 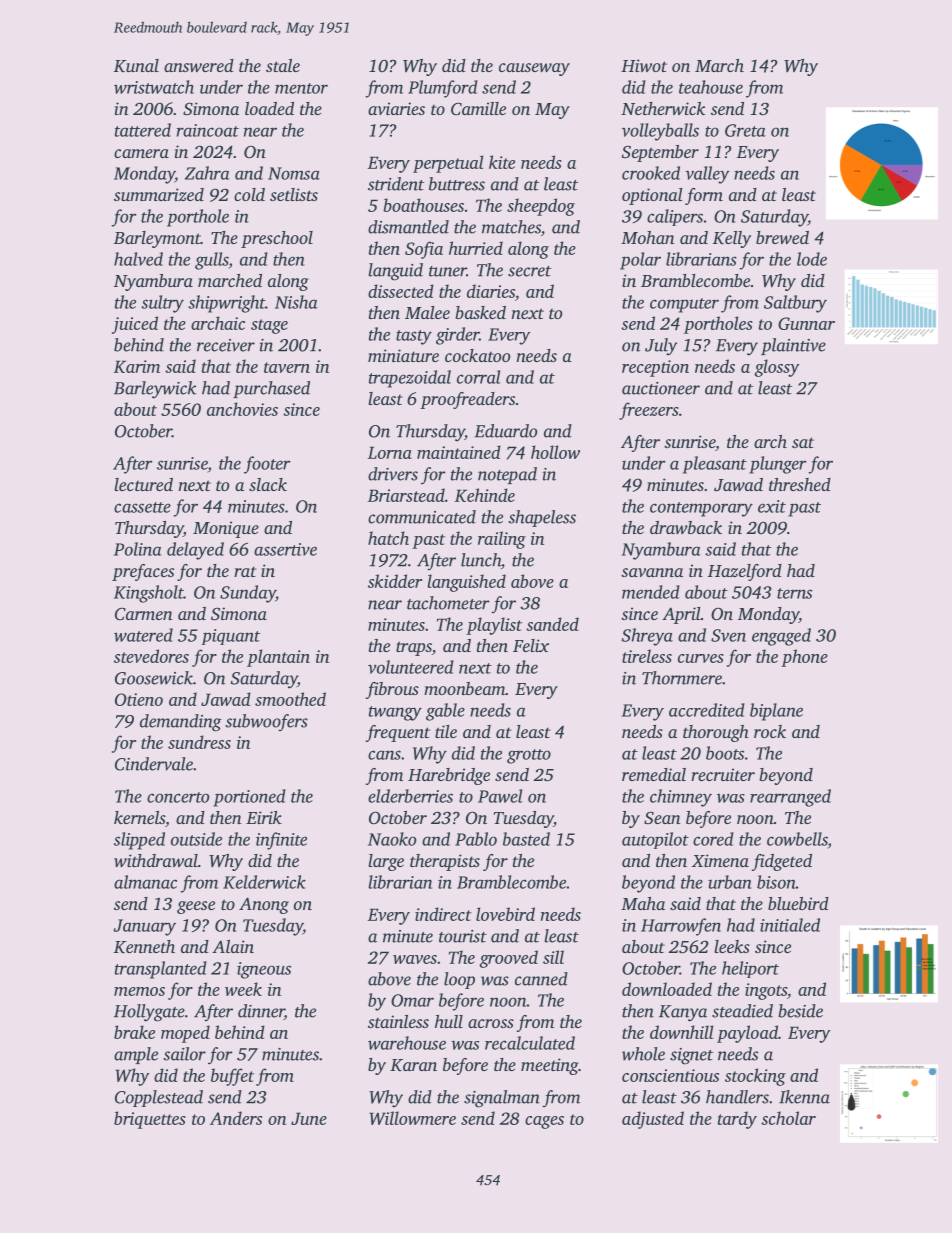 What do you see at coordinates (278, 658) in the document?
I see `plantain` at bounding box center [278, 658].
